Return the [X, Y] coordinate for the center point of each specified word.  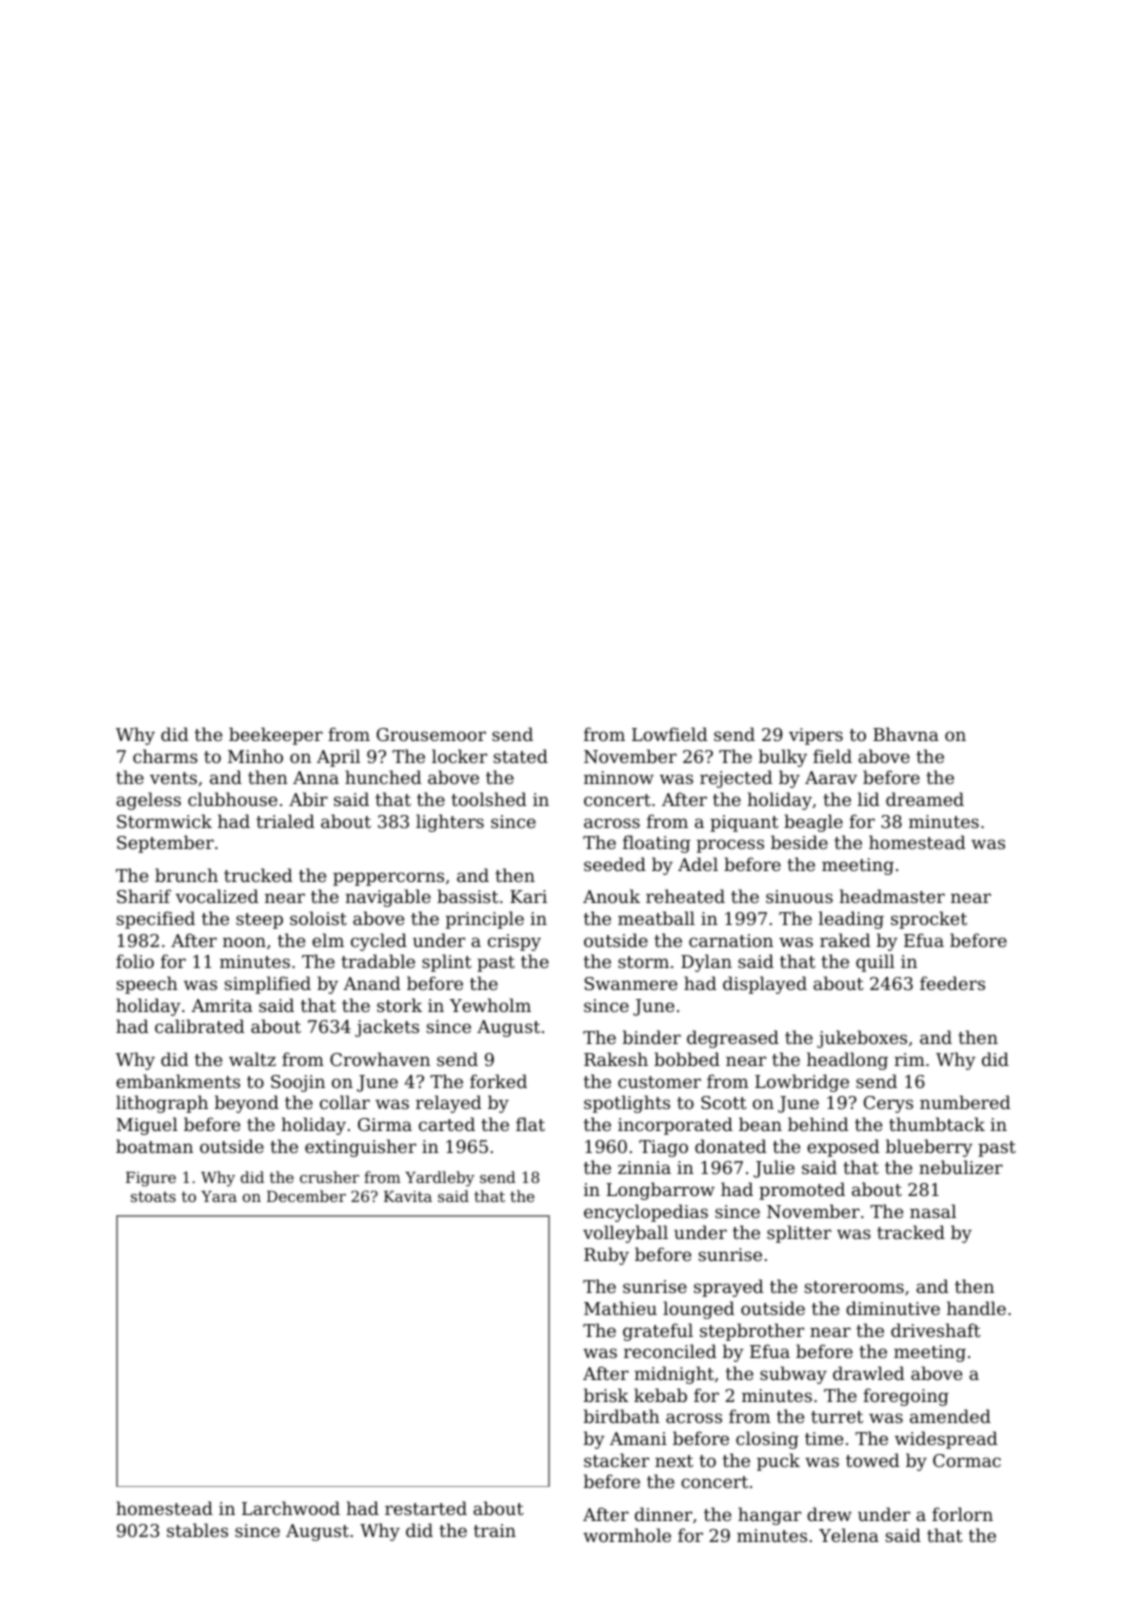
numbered [965, 1102]
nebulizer [961, 1167]
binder [652, 1037]
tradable [378, 961]
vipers [816, 736]
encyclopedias [646, 1213]
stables [197, 1530]
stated [520, 756]
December [306, 1196]
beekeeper [276, 736]
